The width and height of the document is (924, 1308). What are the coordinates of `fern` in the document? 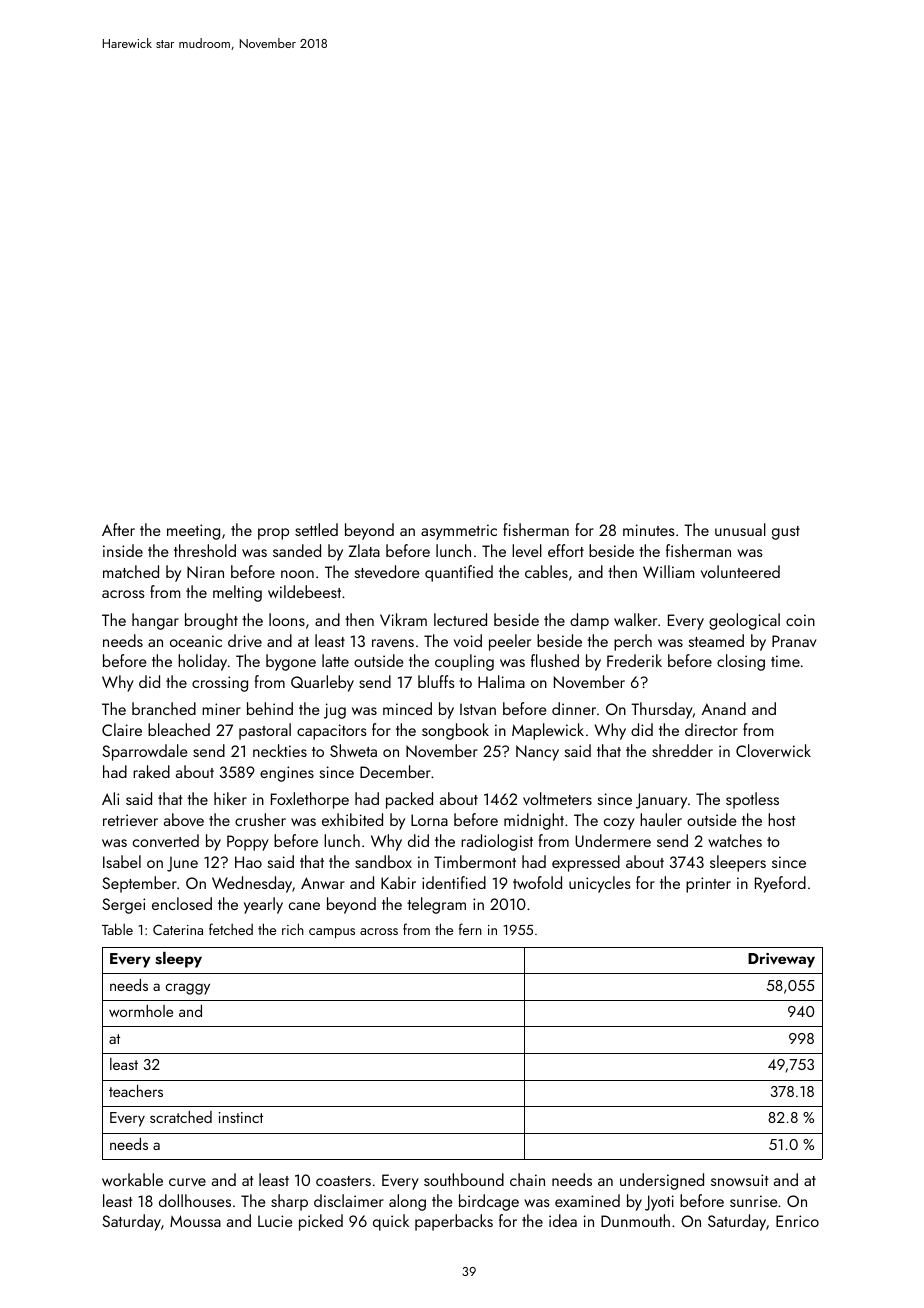 It's located at (470, 929).
